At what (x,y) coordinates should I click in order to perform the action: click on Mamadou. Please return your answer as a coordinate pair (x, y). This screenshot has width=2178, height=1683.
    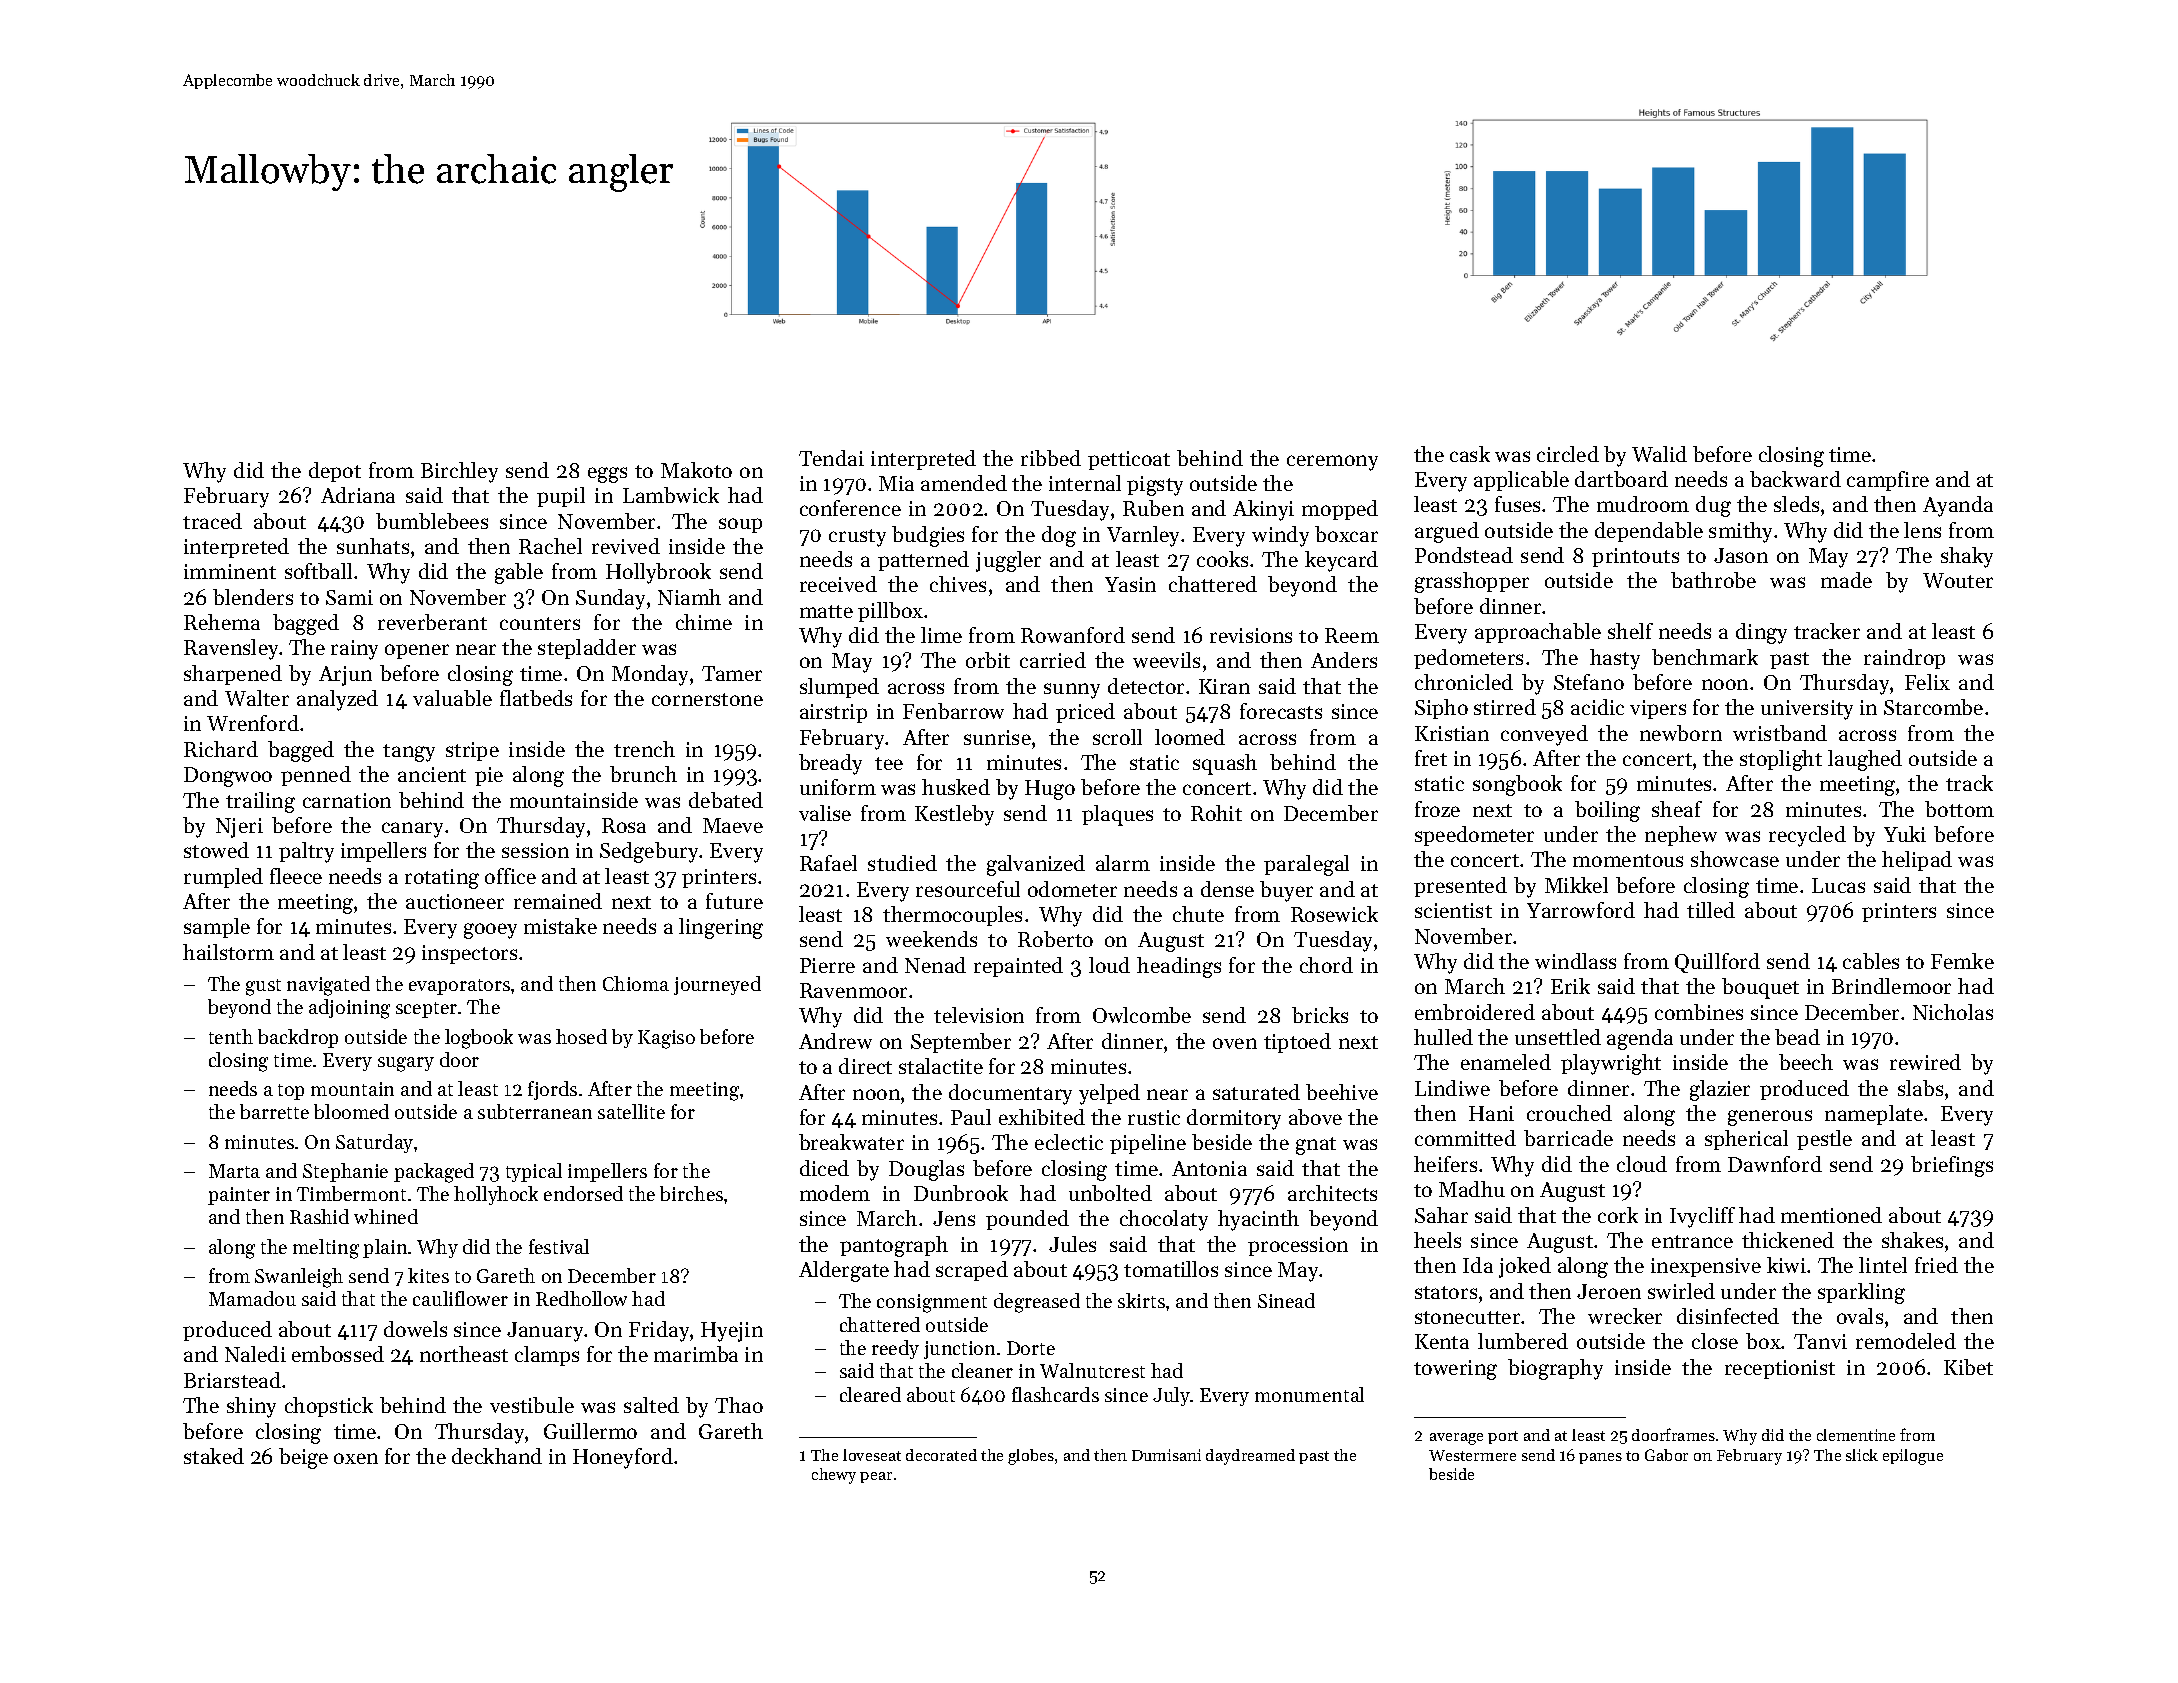
    Looking at the image, I should click on (252, 1298).
